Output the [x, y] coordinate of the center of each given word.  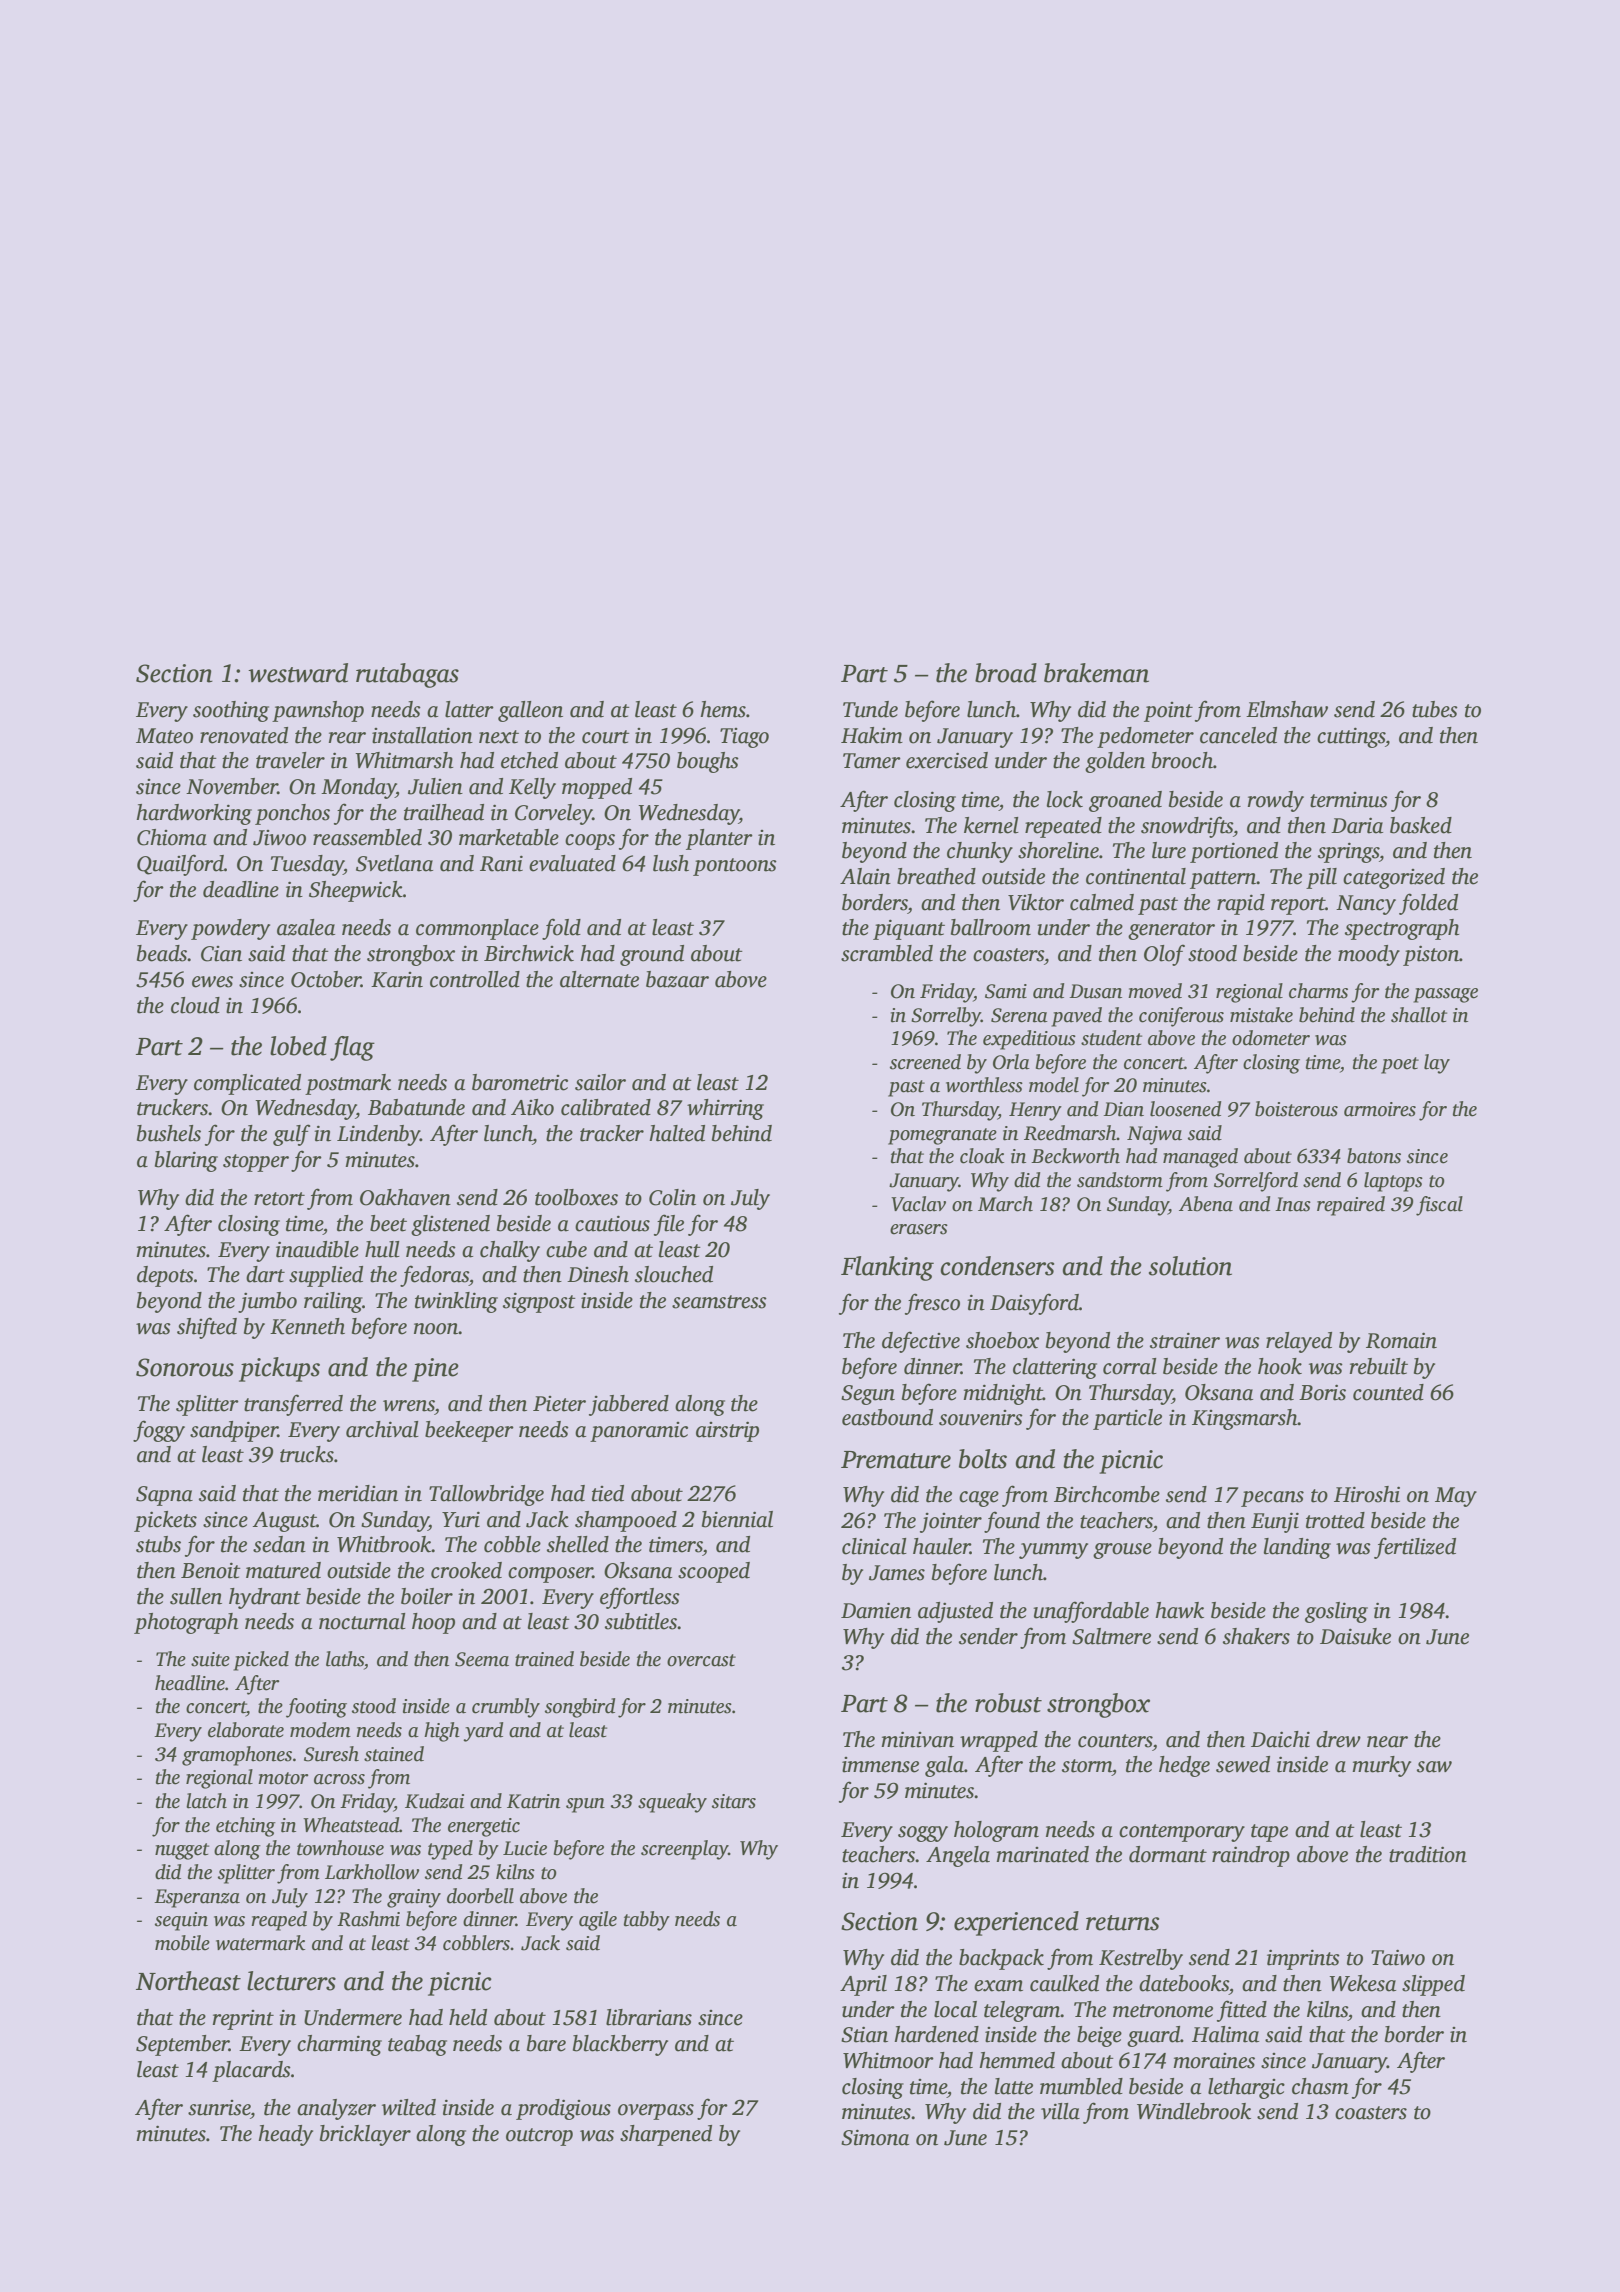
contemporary [1182, 1833]
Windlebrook [1194, 2111]
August [285, 1522]
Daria [1357, 825]
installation [422, 735]
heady [285, 2135]
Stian [864, 2034]
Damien [876, 1610]
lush [671, 863]
